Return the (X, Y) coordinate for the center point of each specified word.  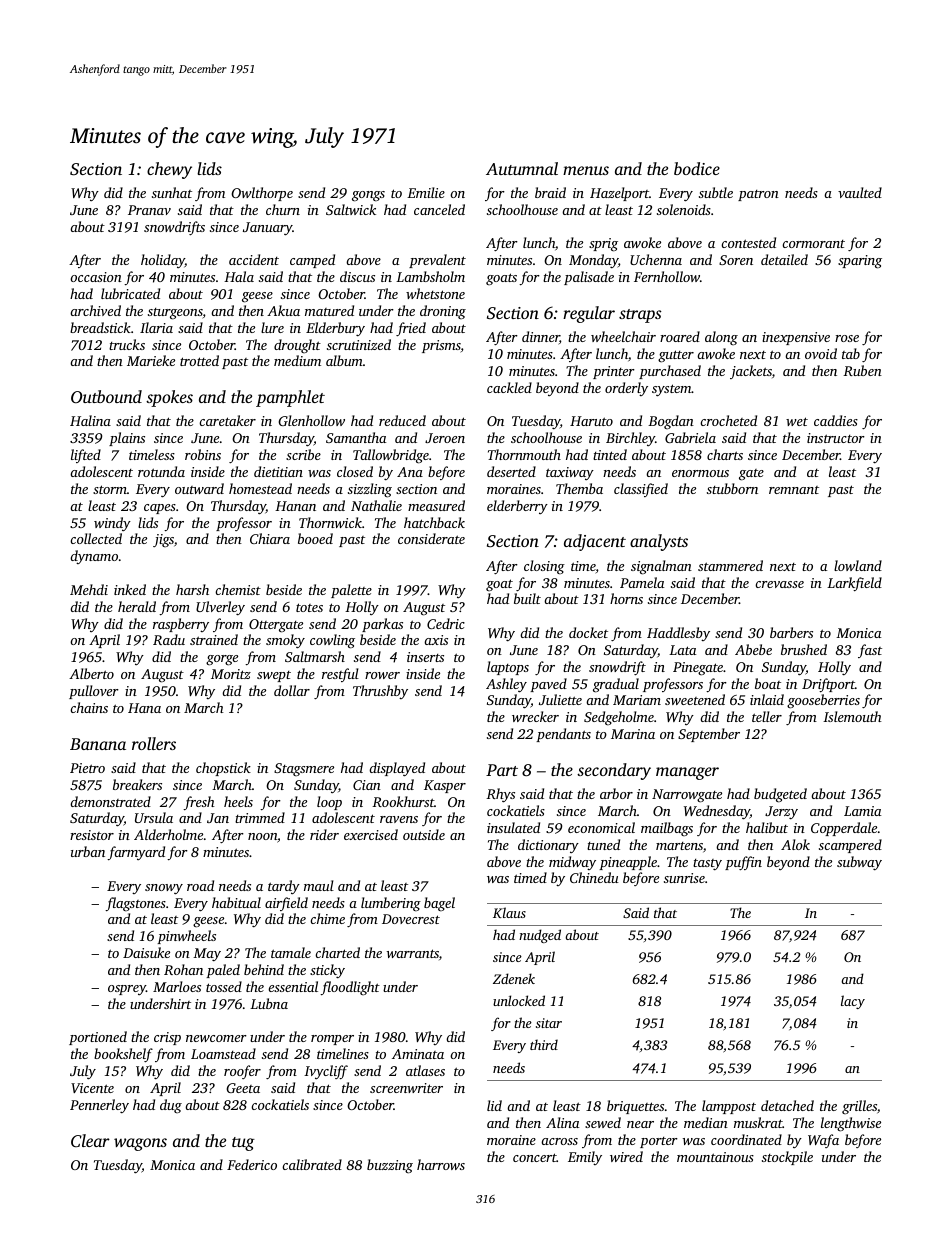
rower (382, 675)
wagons (140, 1144)
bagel (439, 904)
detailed (784, 259)
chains (89, 707)
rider (324, 834)
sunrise (684, 878)
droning (443, 312)
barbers (791, 632)
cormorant (813, 244)
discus (357, 276)
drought (297, 346)
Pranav (149, 210)
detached (787, 1105)
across (559, 1141)
